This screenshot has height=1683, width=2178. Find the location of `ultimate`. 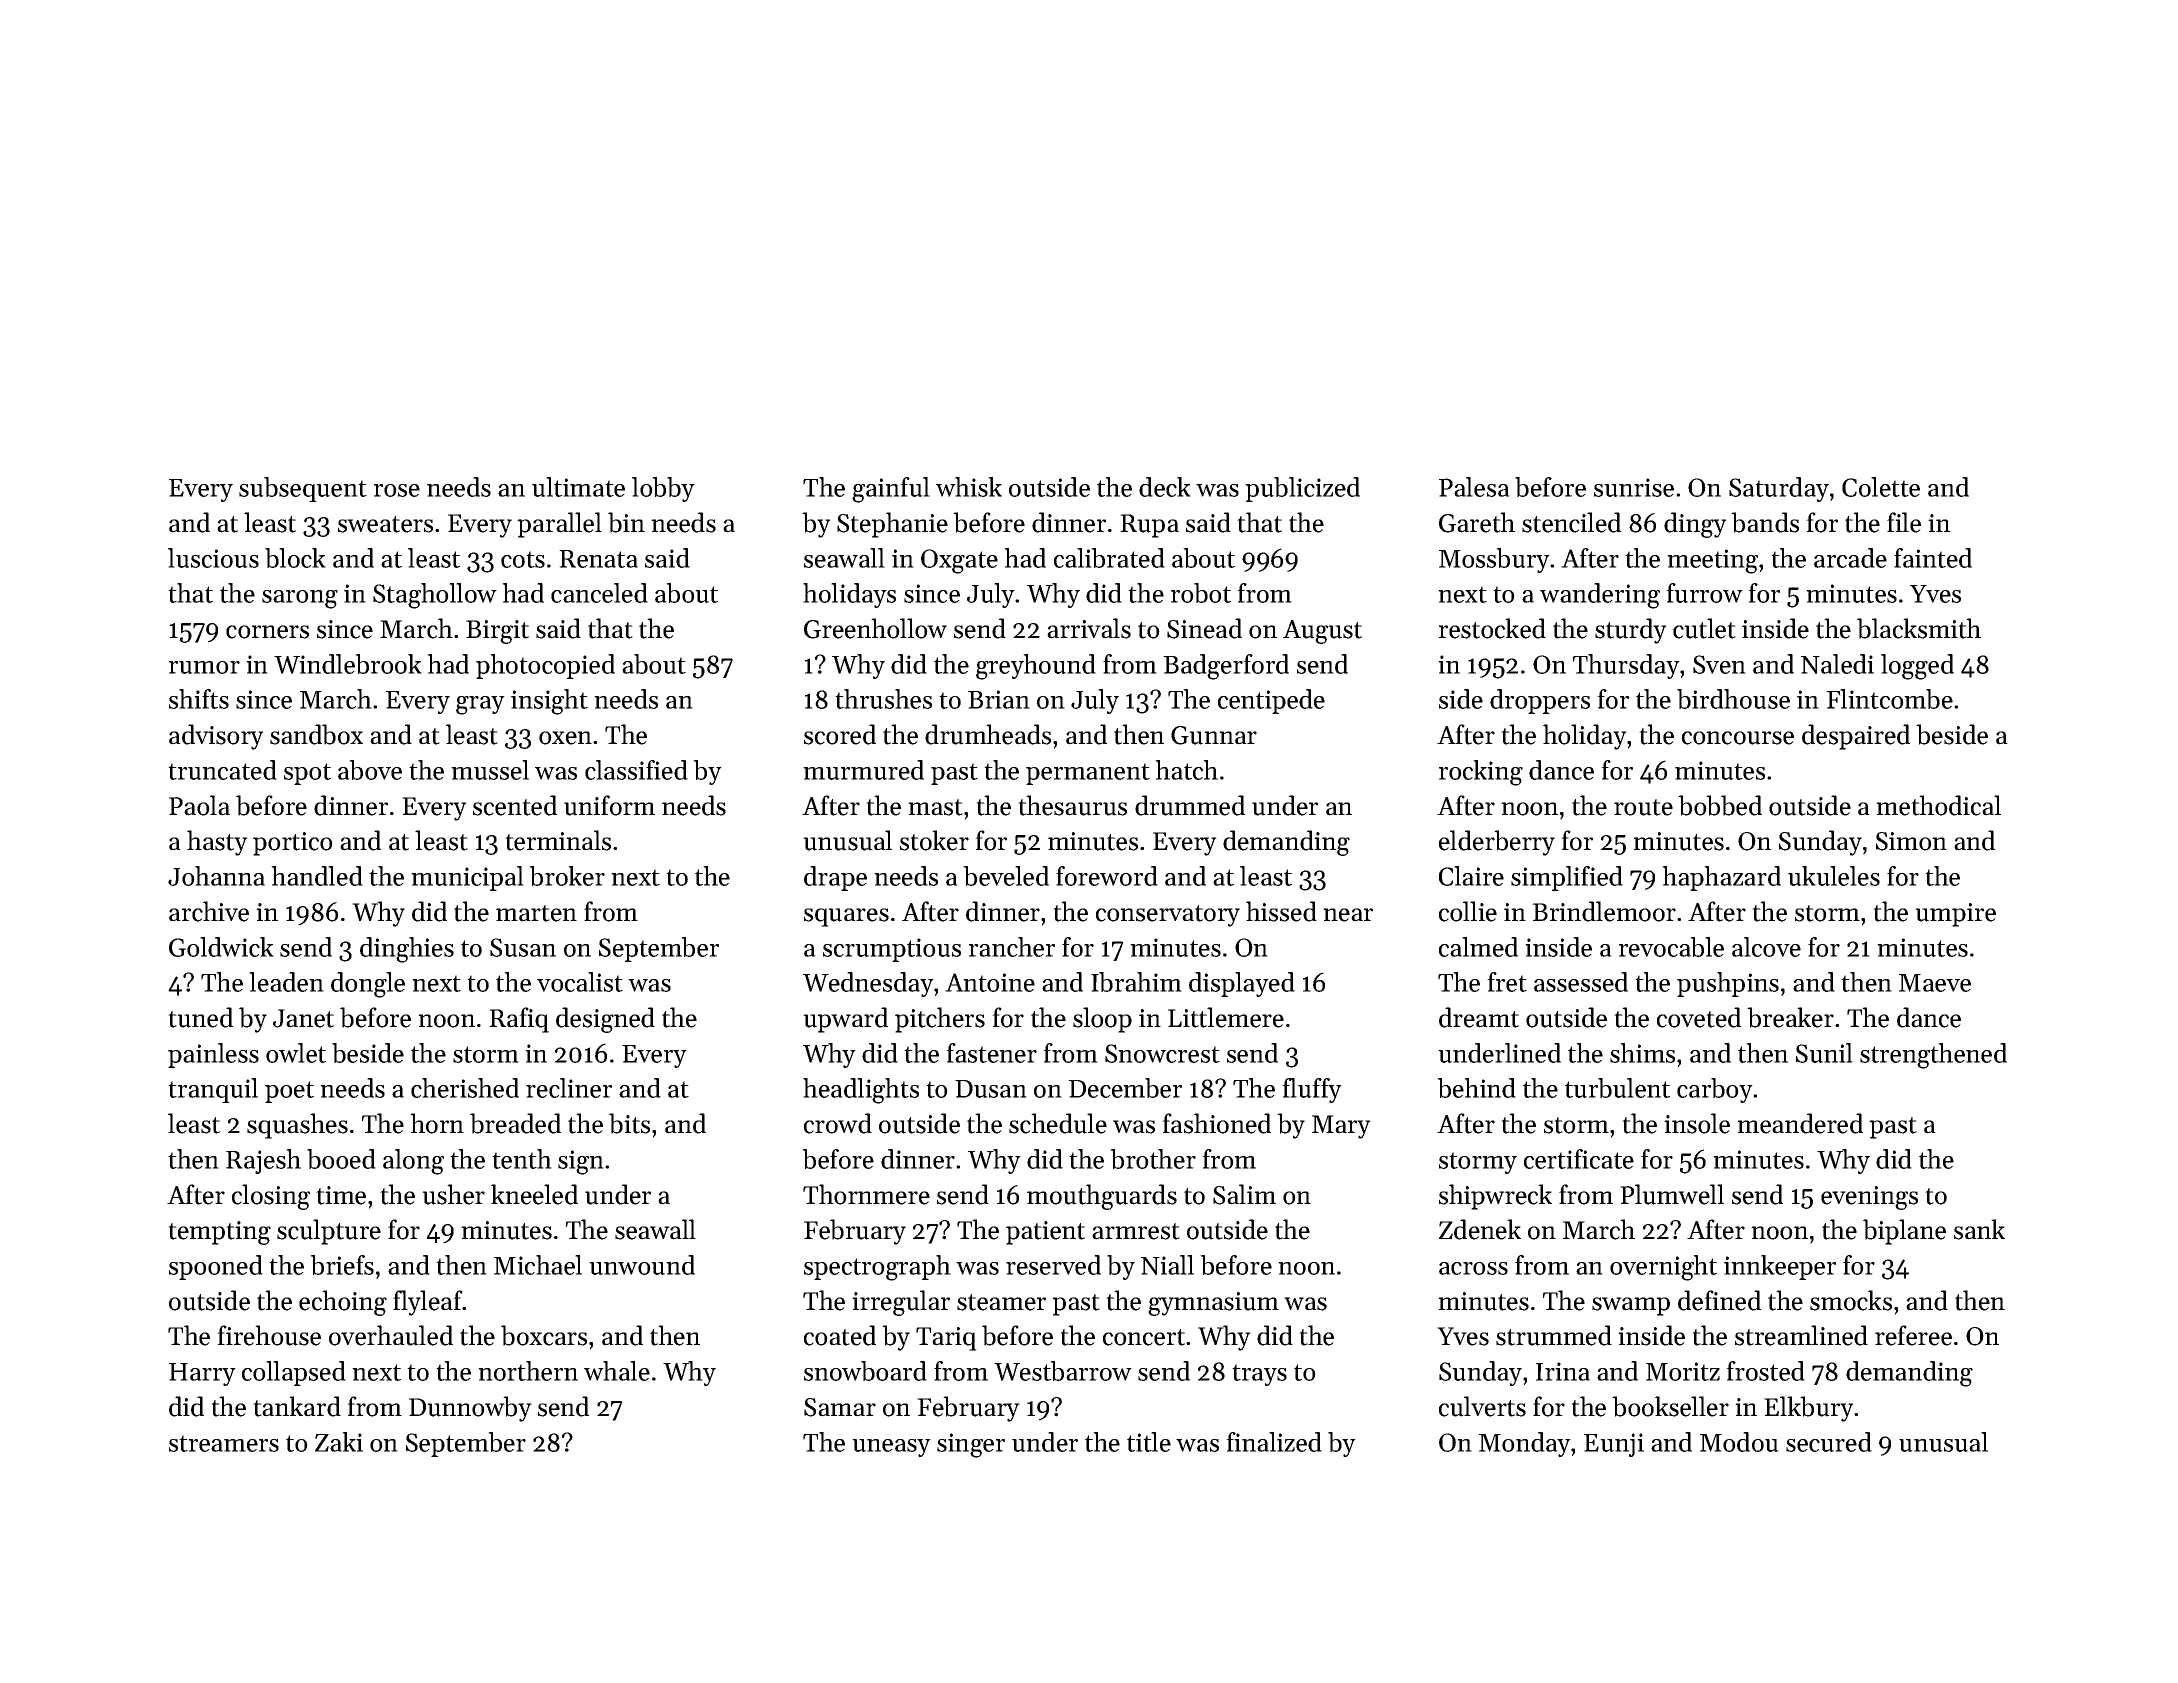

ultimate is located at coordinates (578, 487).
